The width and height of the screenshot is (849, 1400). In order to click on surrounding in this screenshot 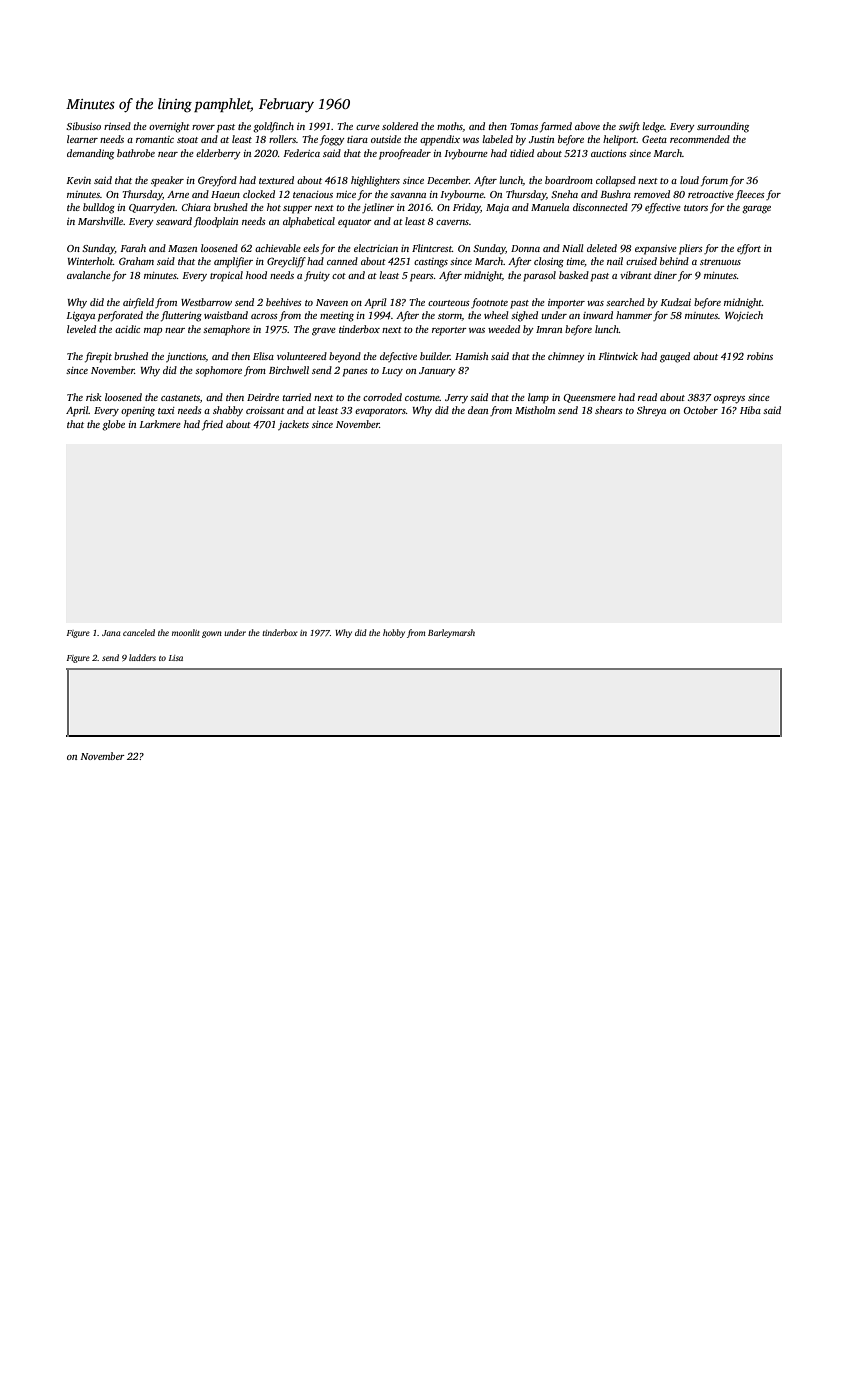, I will do `click(723, 127)`.
